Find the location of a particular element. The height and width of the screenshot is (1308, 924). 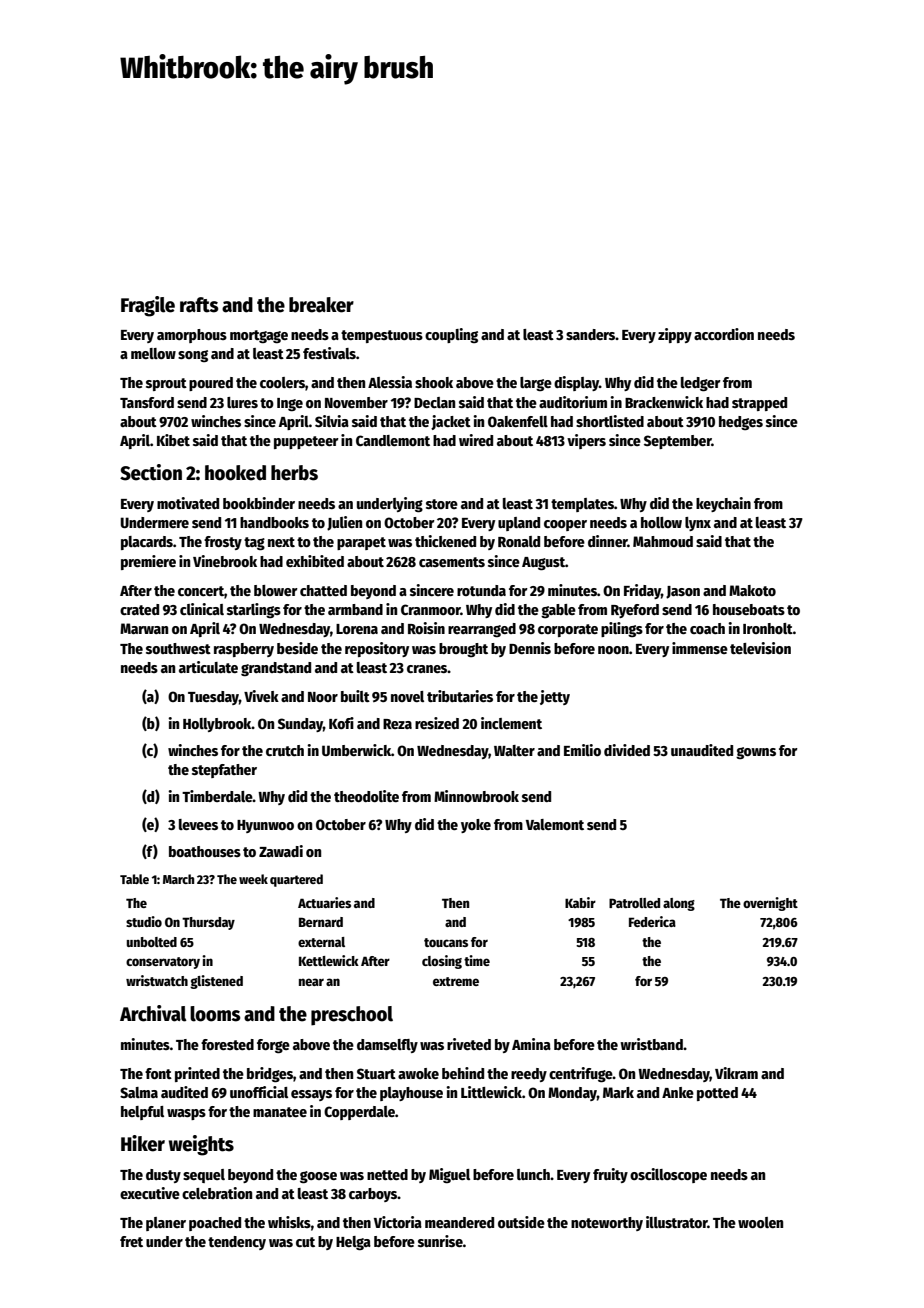

hedges is located at coordinates (741, 423).
